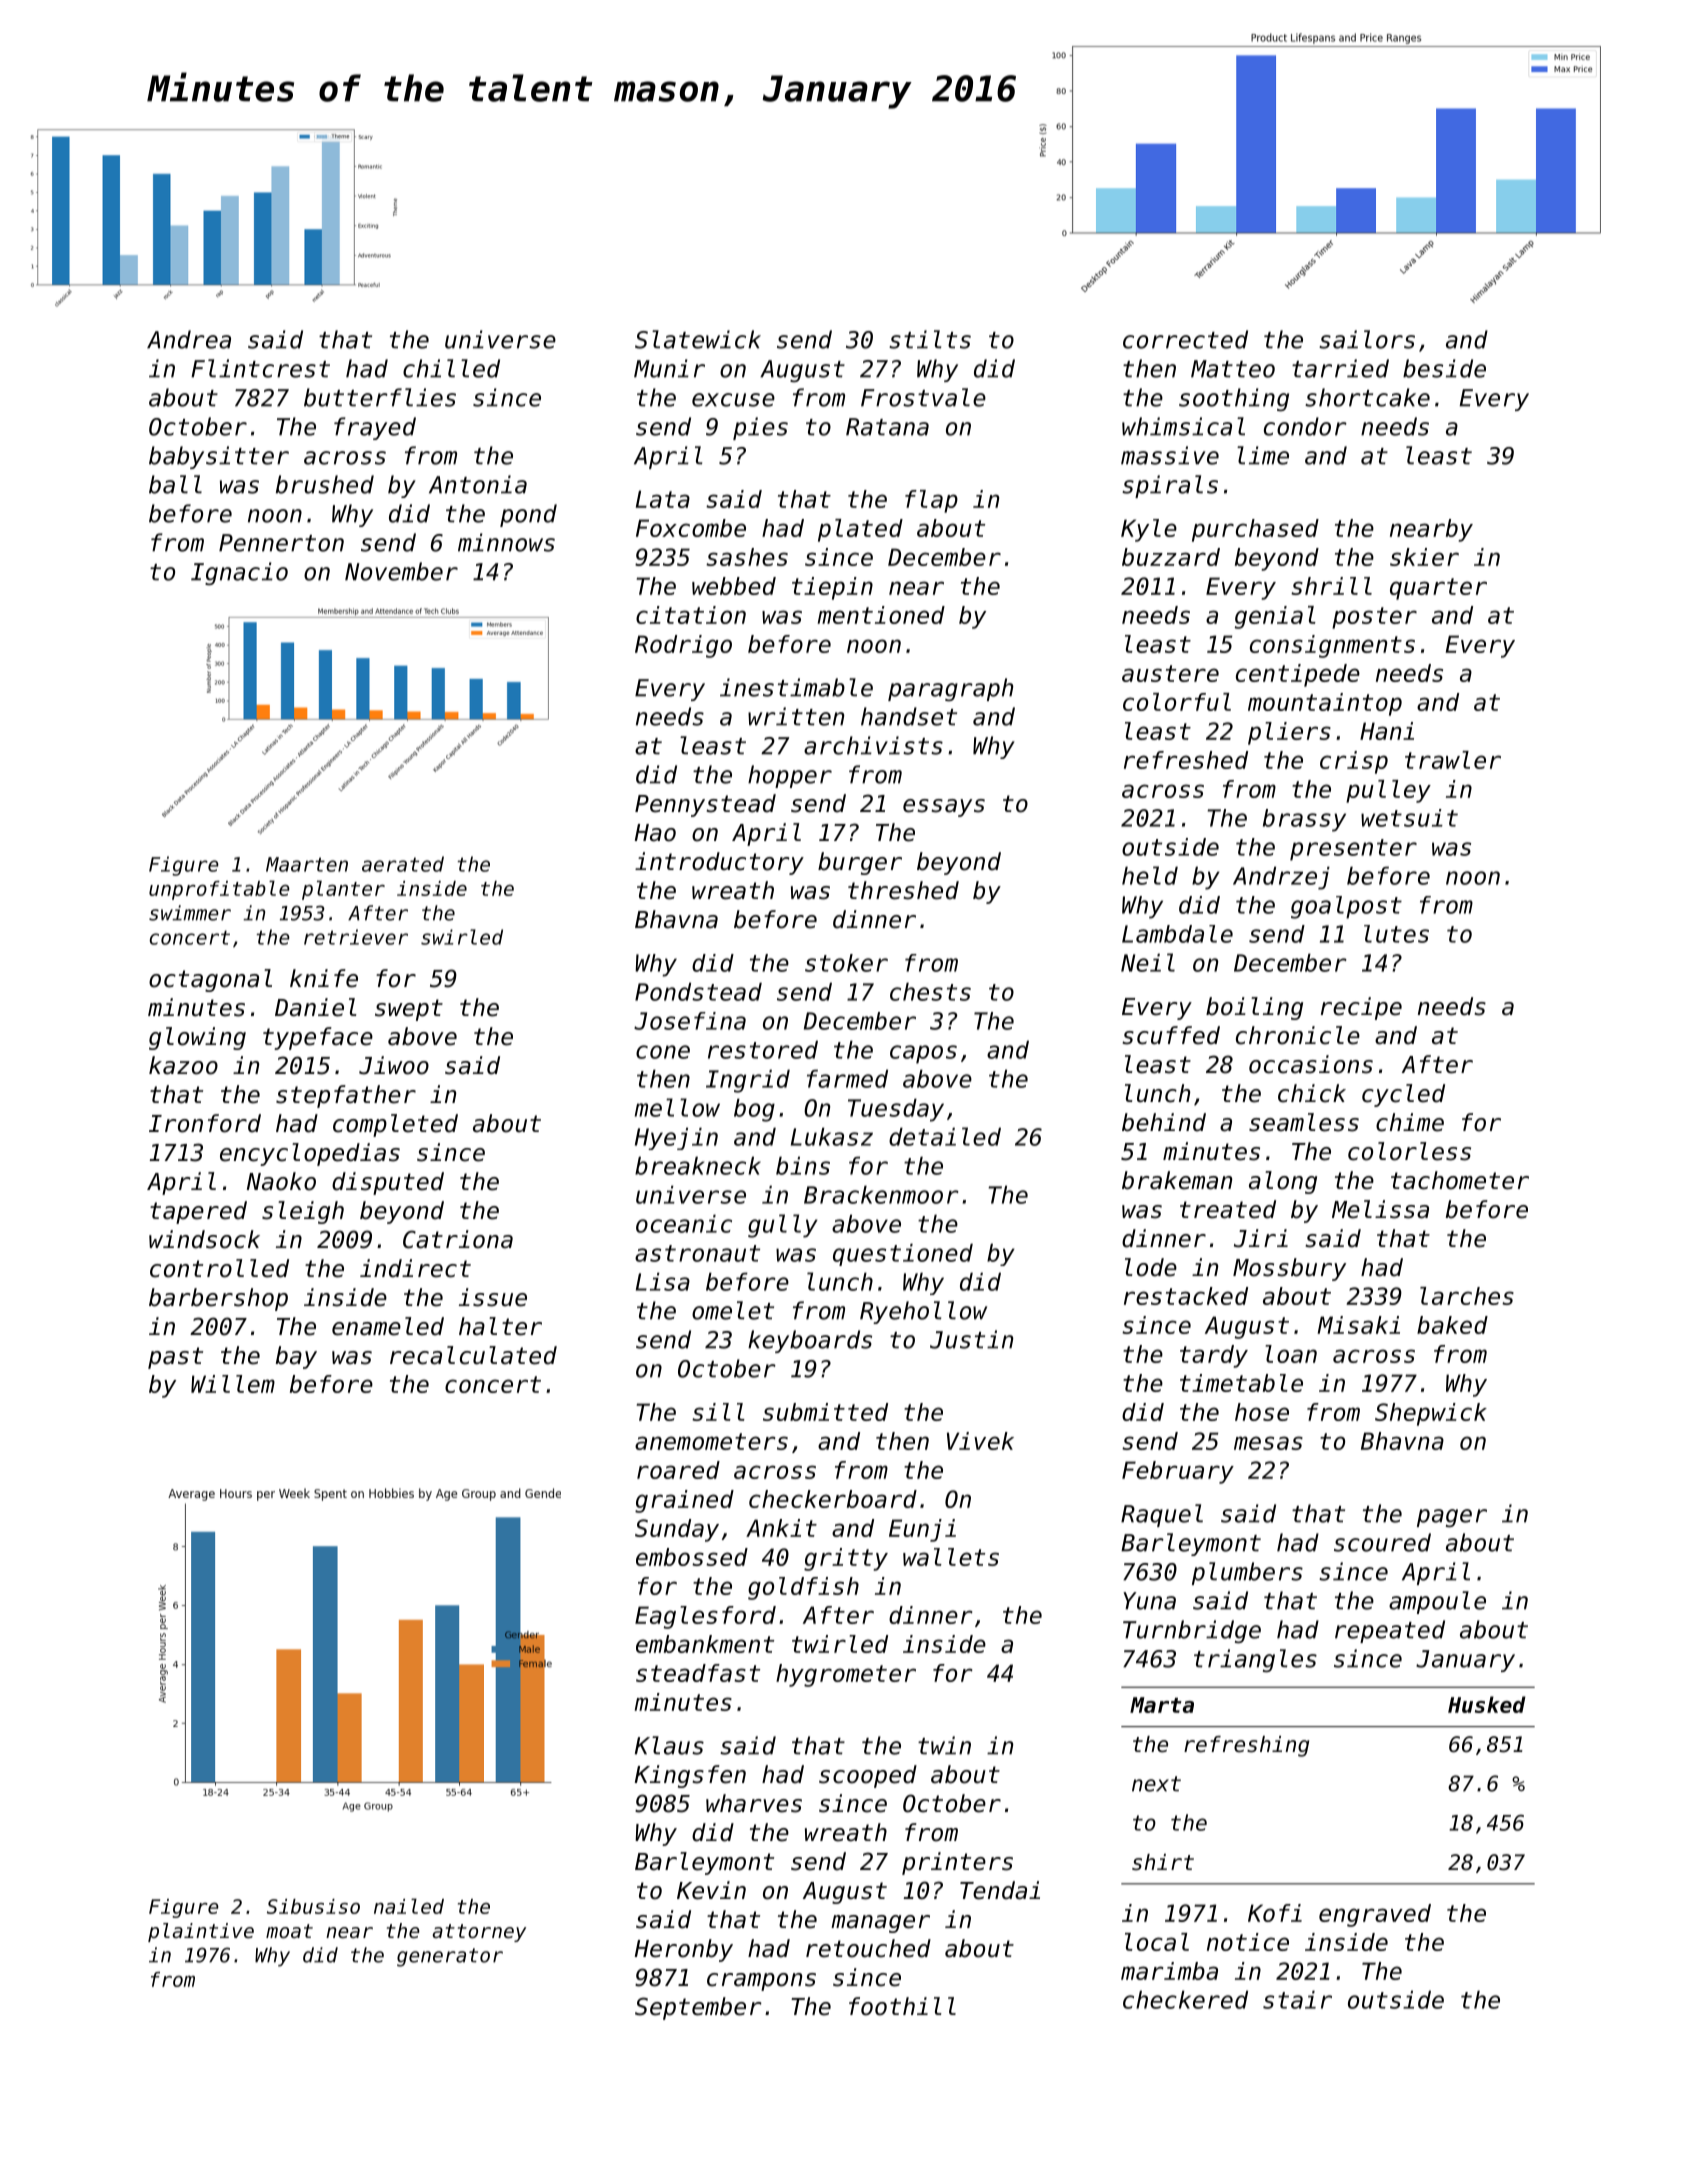  Describe the element at coordinates (669, 1745) in the page. I see `Klaus` at that location.
